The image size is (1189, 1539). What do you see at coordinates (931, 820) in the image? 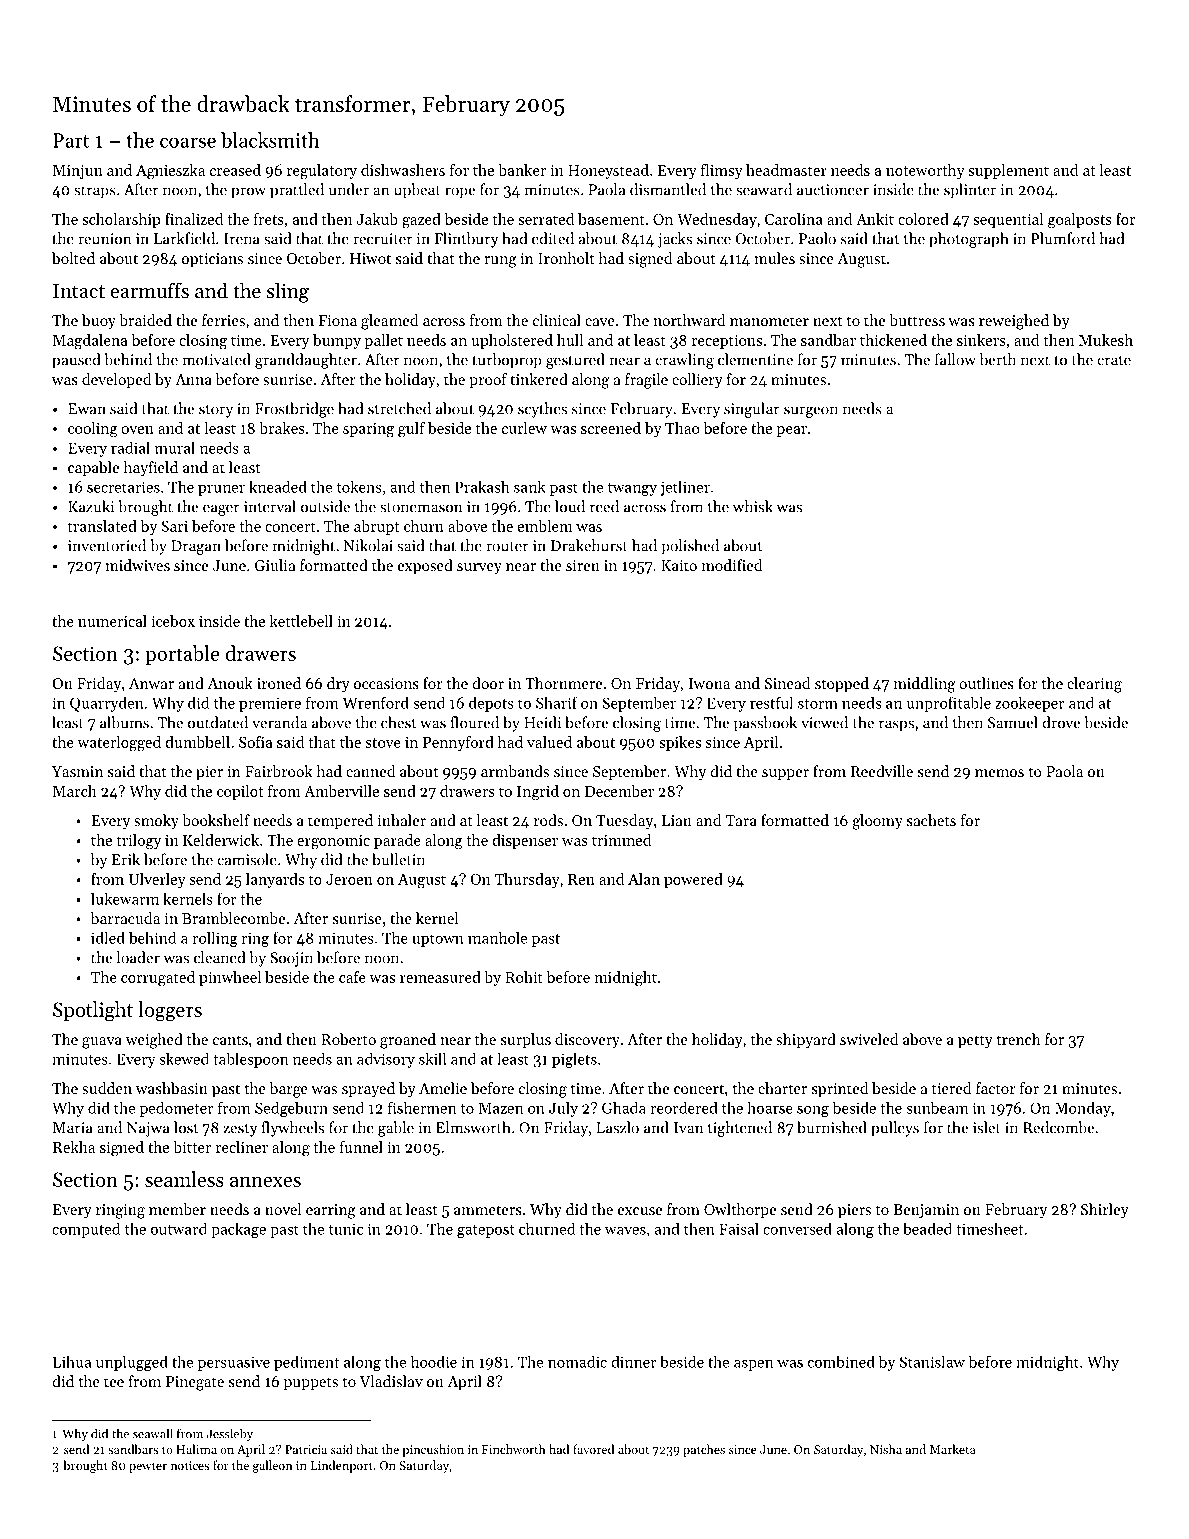
I see `sachets` at bounding box center [931, 820].
